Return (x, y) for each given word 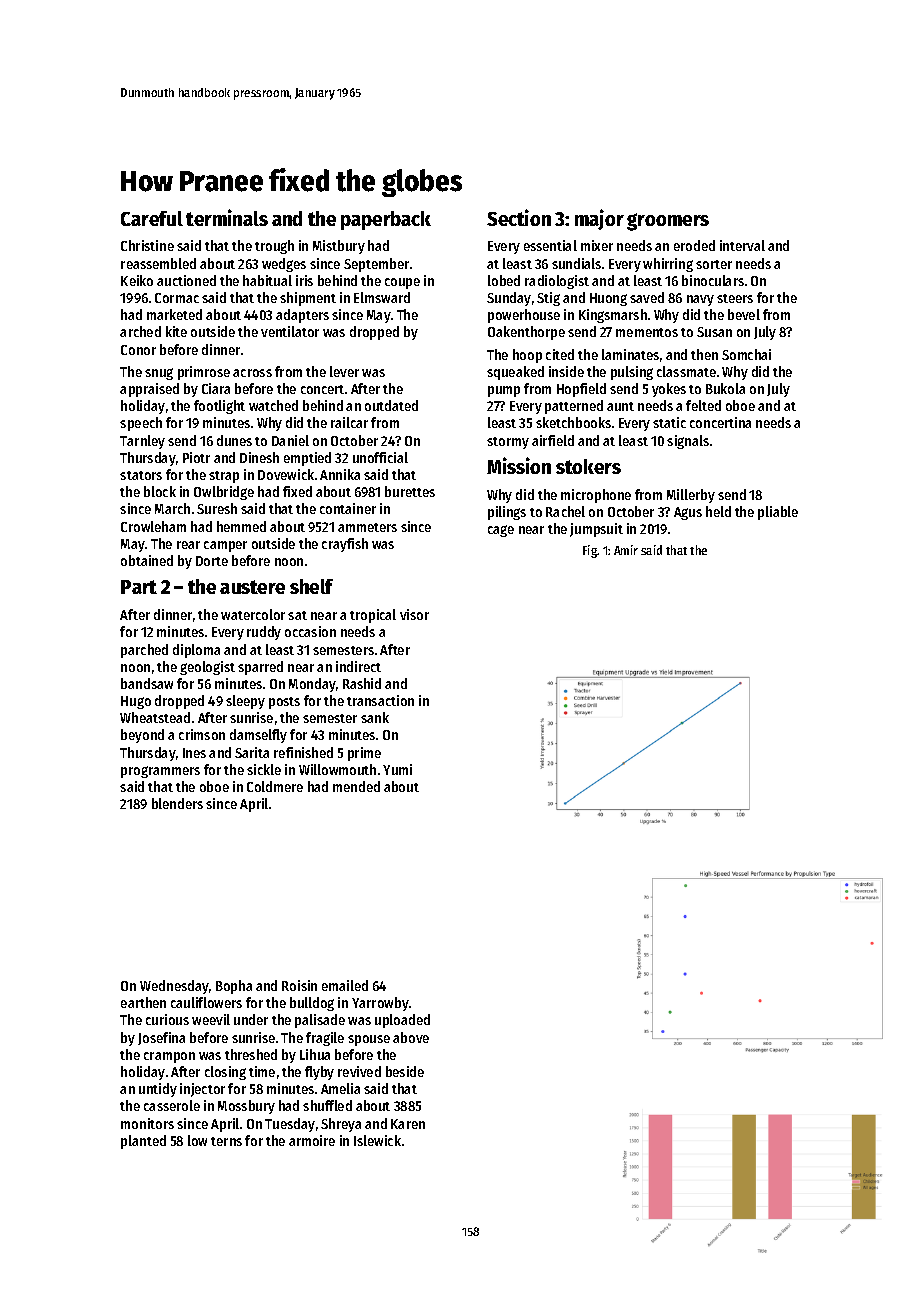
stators (141, 475)
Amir (626, 550)
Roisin (299, 985)
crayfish (345, 545)
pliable (778, 513)
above (411, 1037)
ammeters (367, 527)
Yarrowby (380, 1004)
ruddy (264, 633)
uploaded (402, 1021)
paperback (386, 220)
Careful (152, 218)
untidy (158, 1090)
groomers (668, 222)
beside (405, 1071)
